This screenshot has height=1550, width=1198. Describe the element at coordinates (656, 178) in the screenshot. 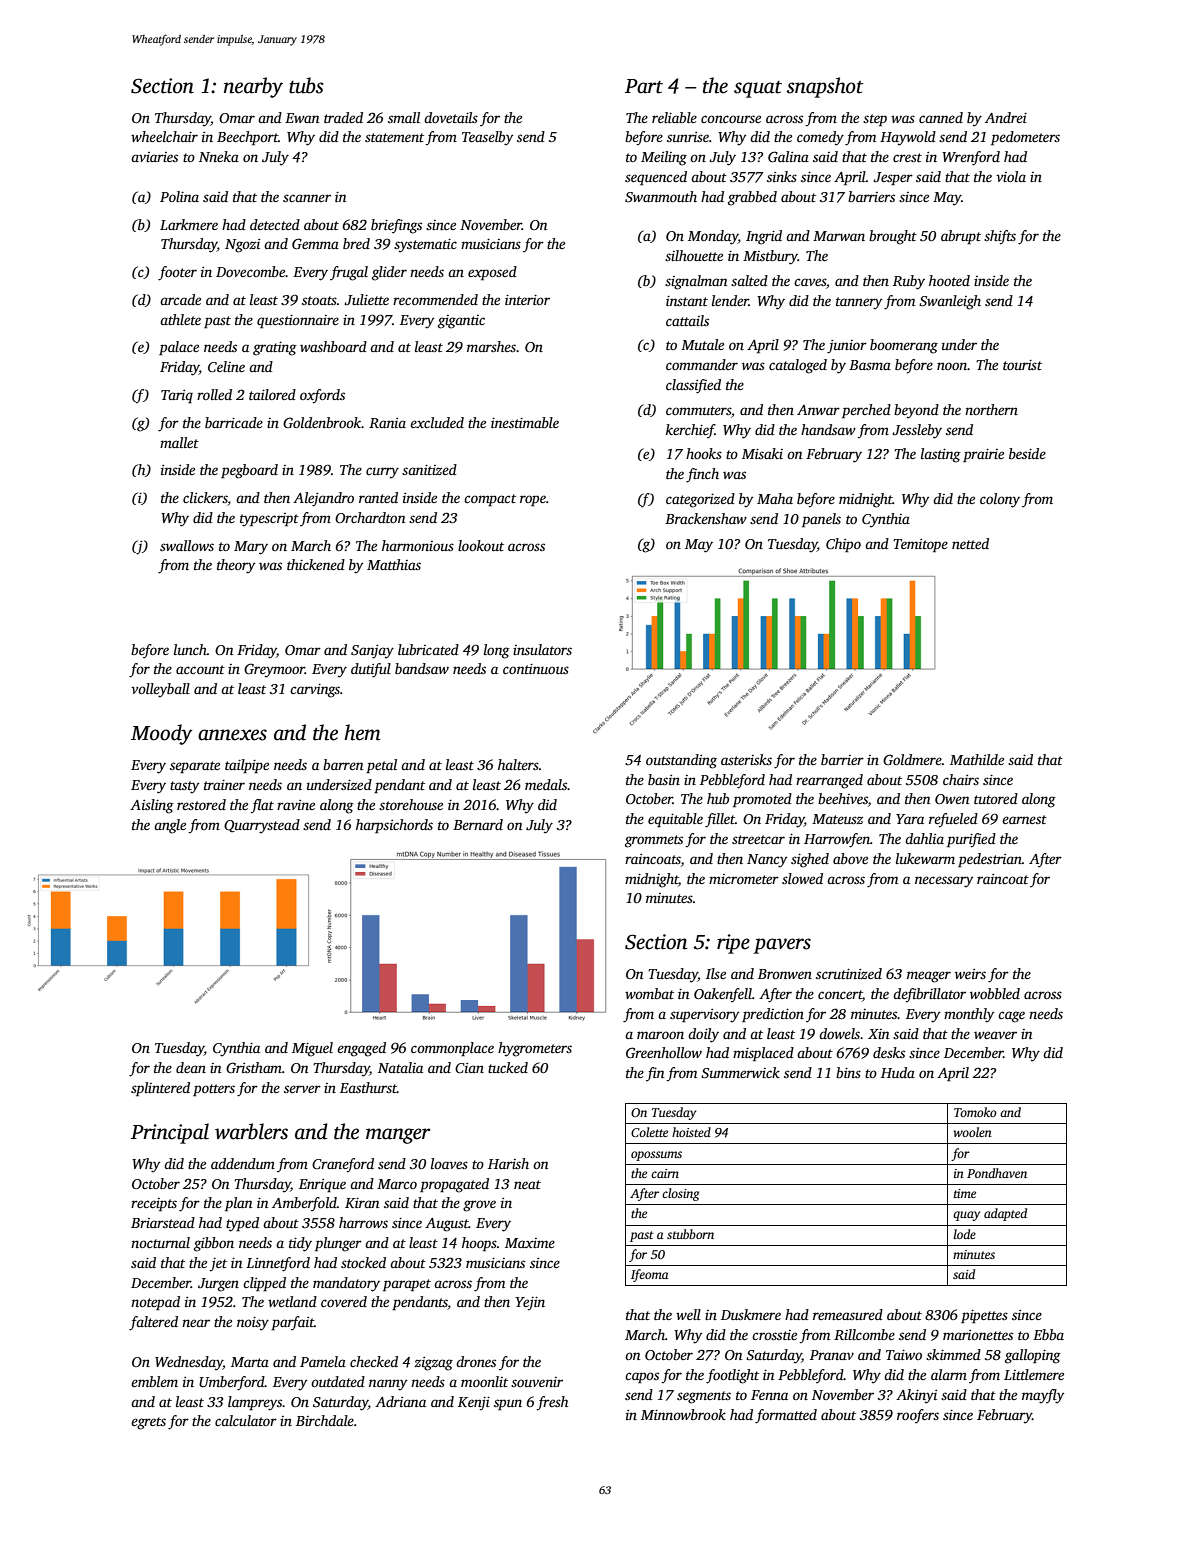

I see `sequenced` at that location.
